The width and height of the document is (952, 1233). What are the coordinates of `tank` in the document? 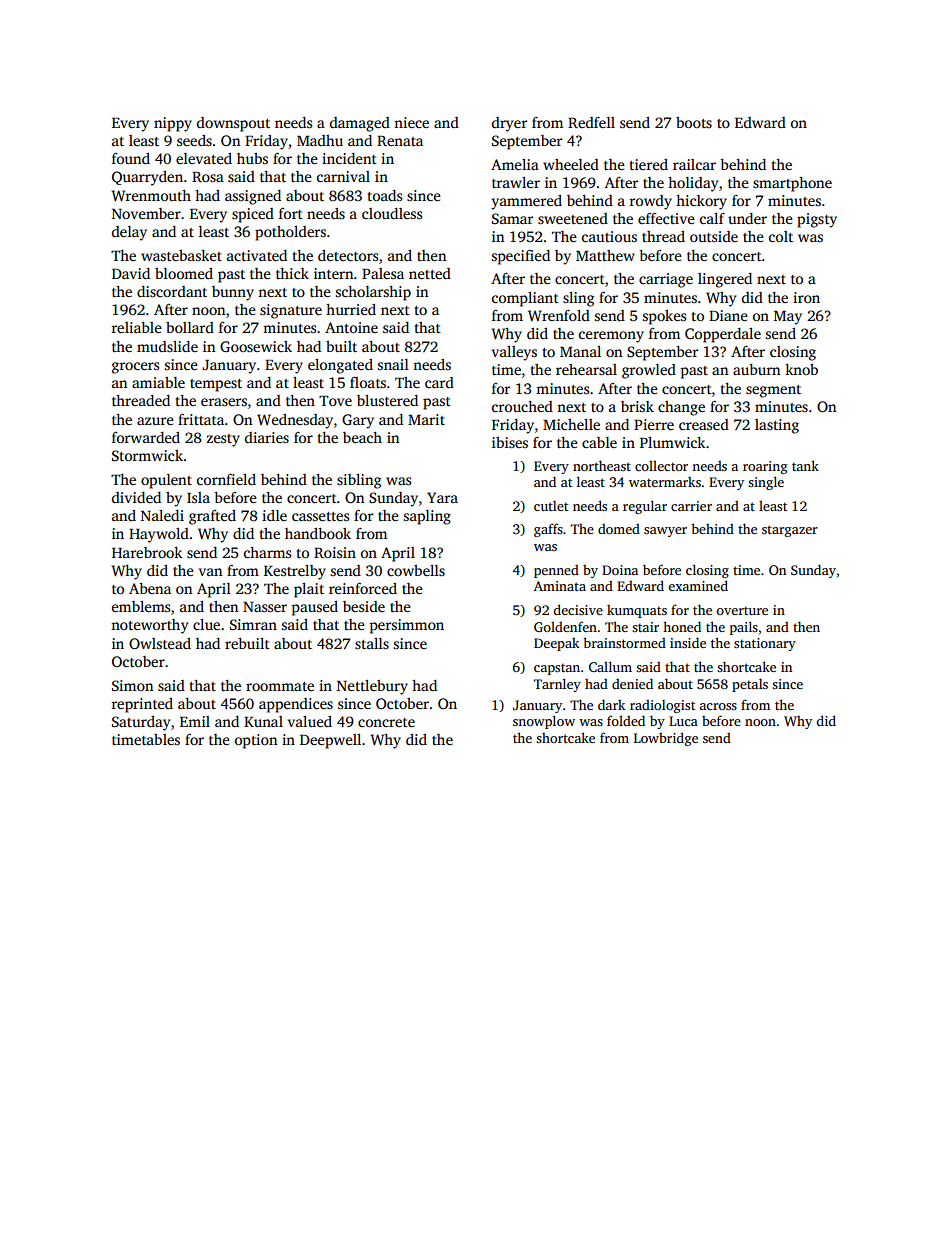 It's located at (805, 465).
